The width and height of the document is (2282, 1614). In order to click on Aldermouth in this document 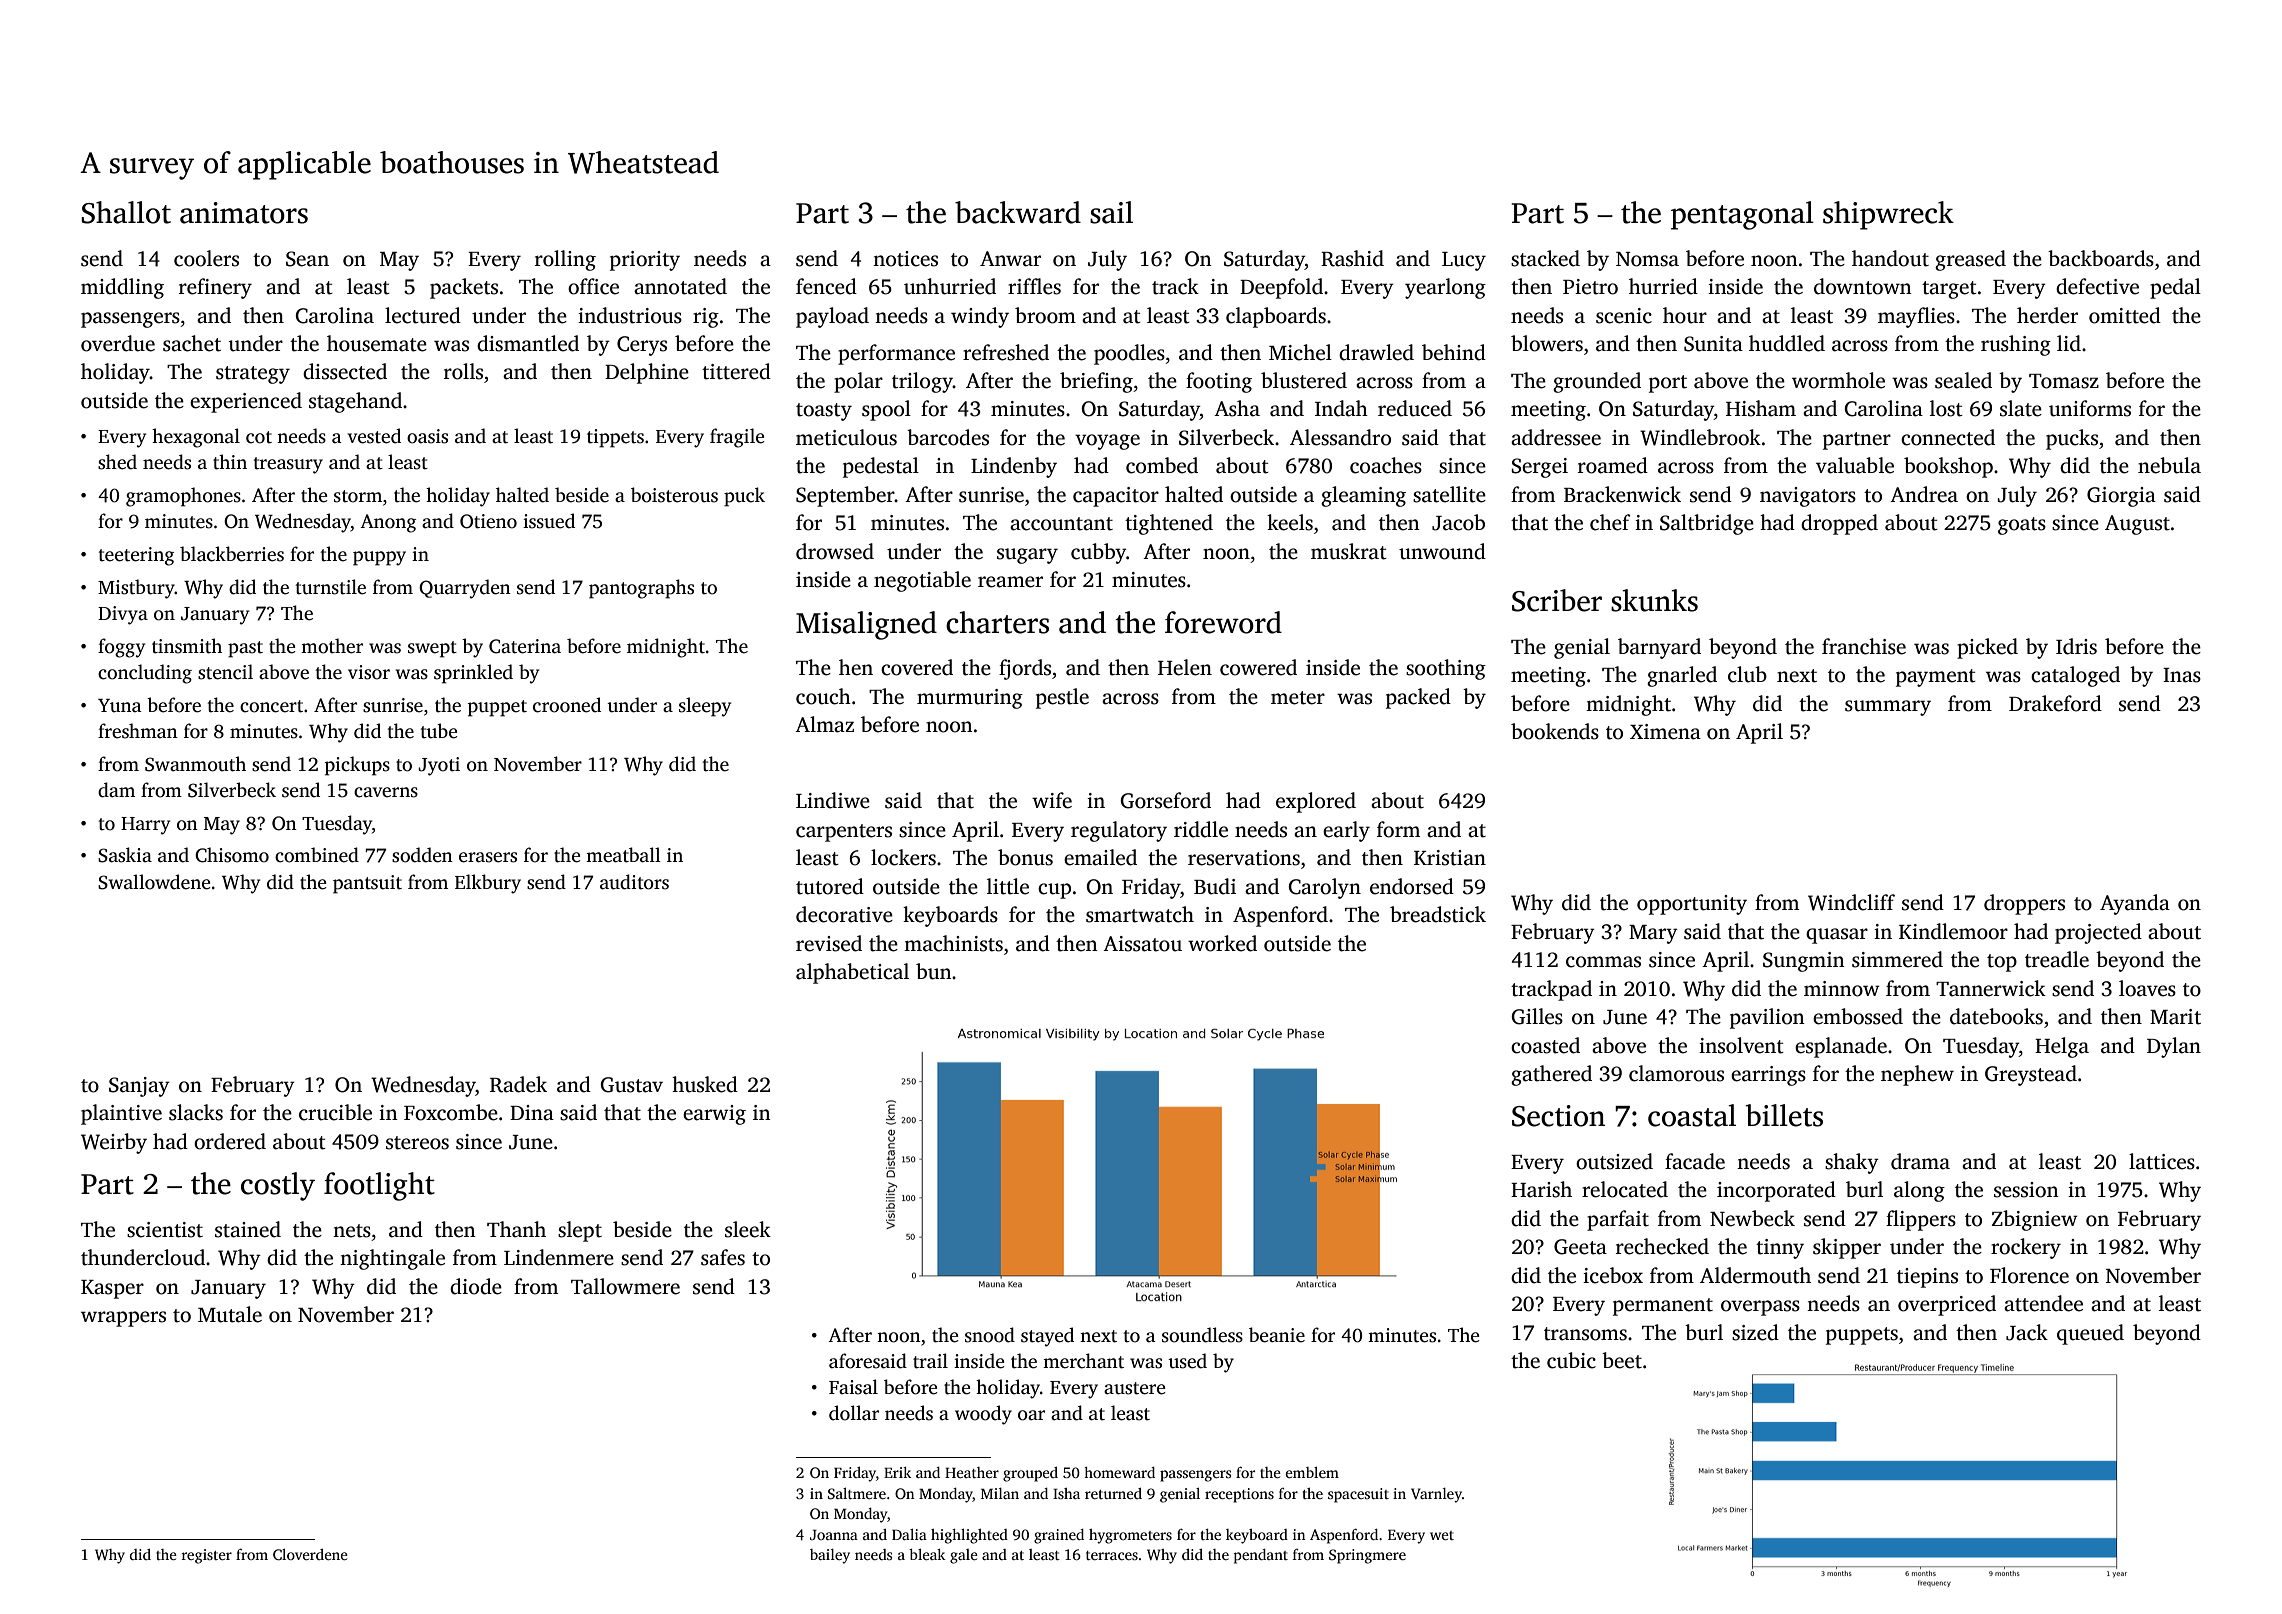, I will do `click(1755, 1275)`.
